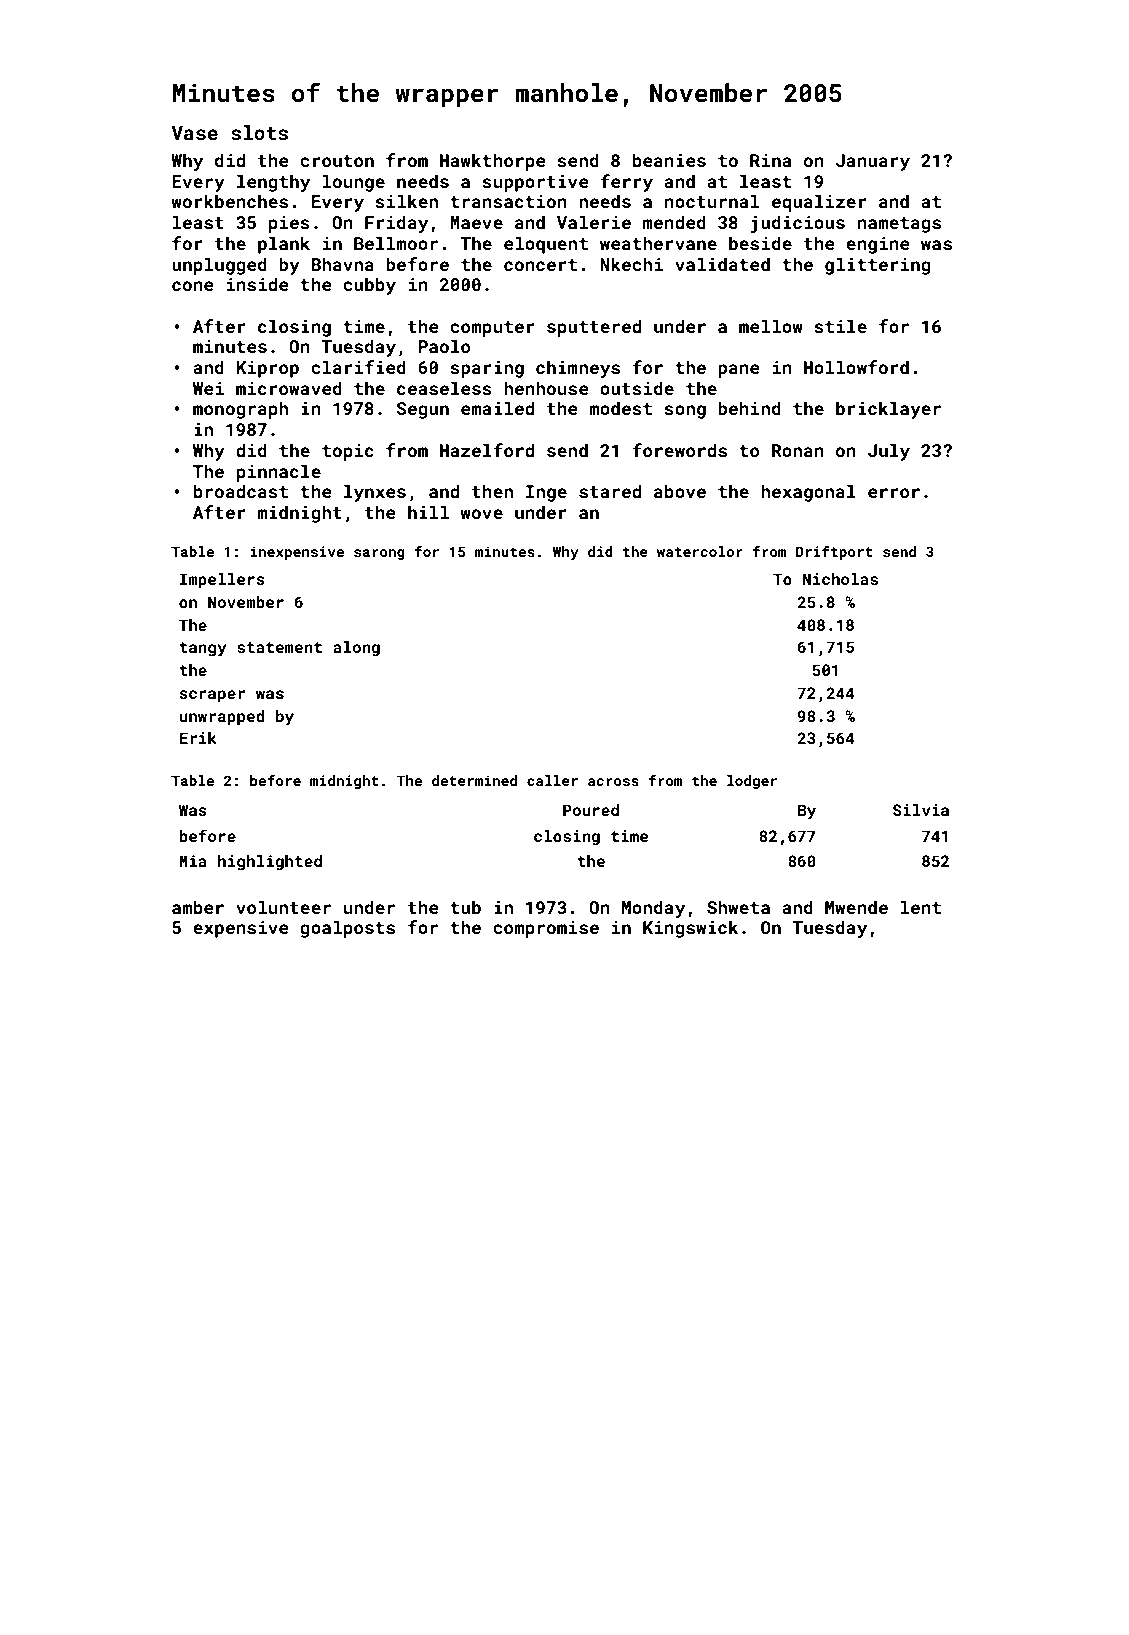 The height and width of the image is (1635, 1129). What do you see at coordinates (540, 265) in the image?
I see `concert` at bounding box center [540, 265].
